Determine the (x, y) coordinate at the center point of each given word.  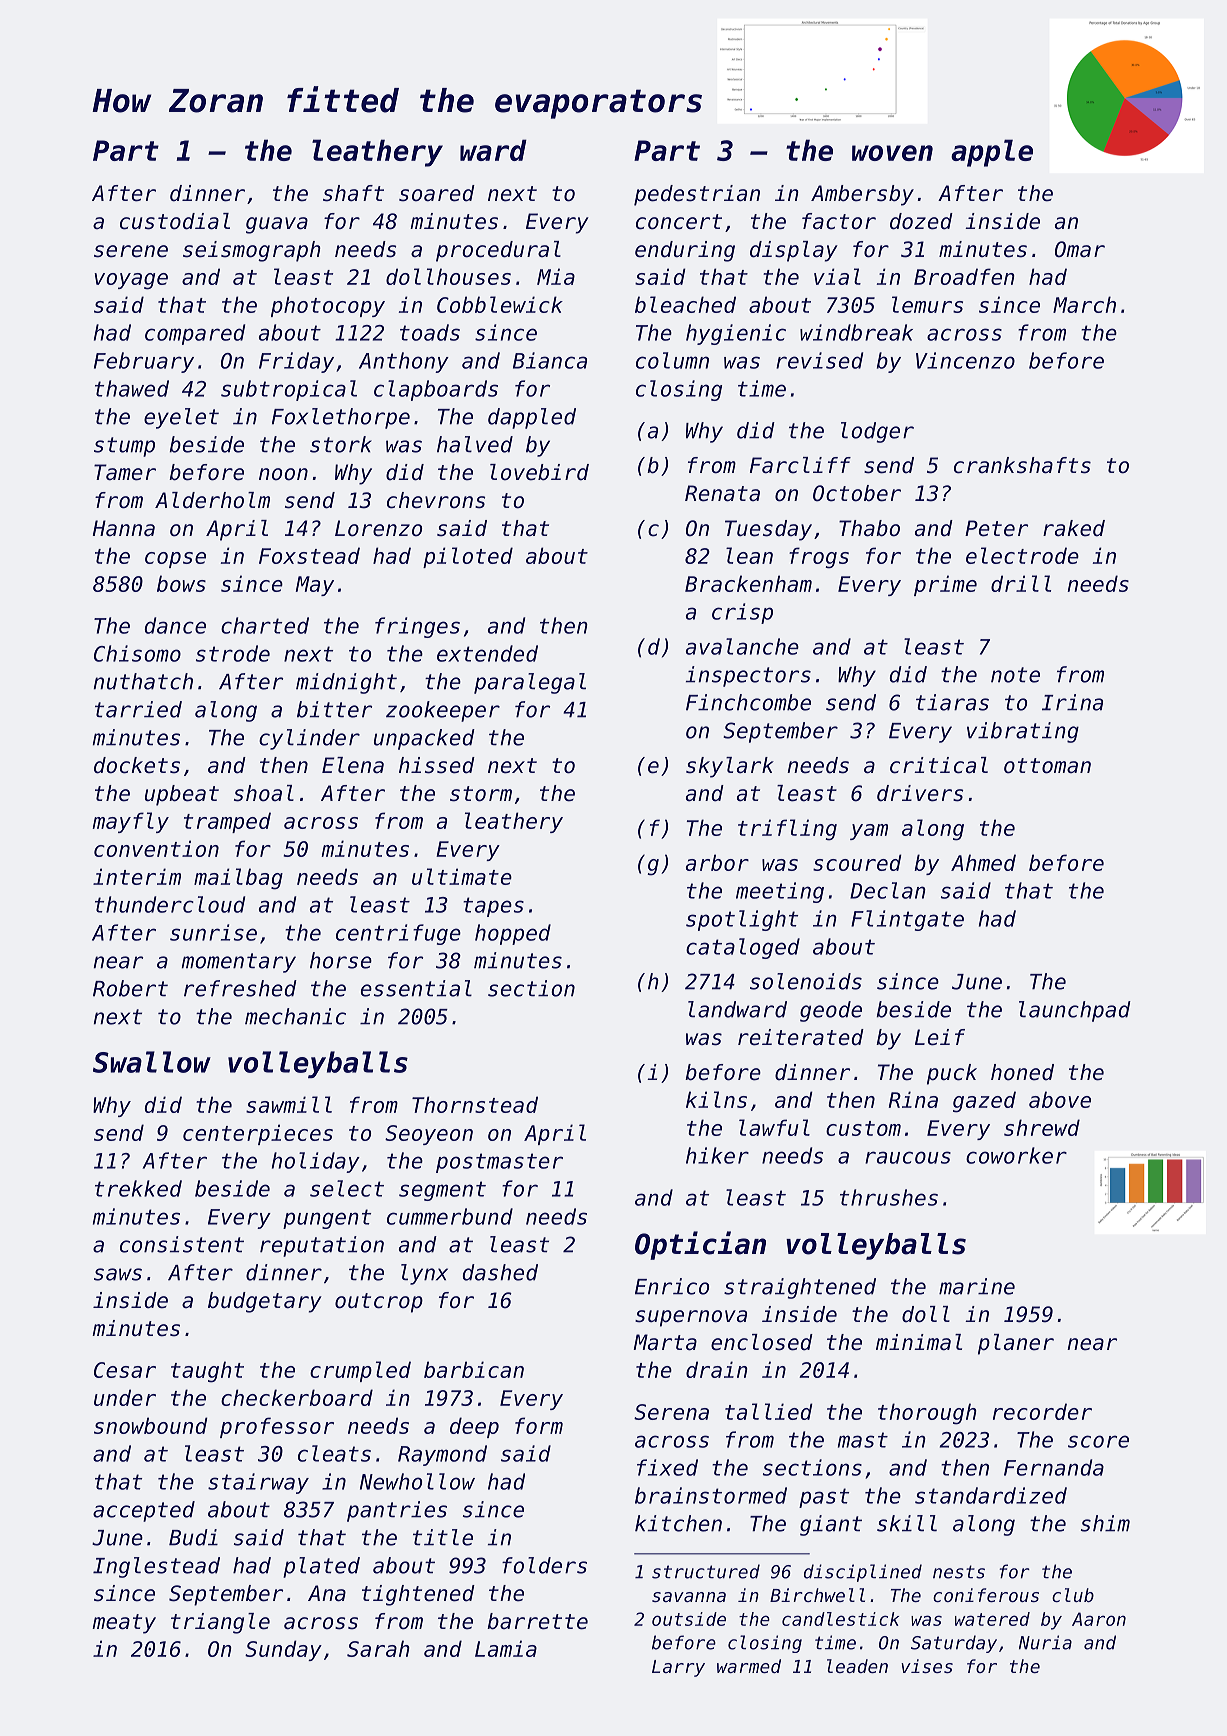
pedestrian (697, 195)
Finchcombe (748, 702)
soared (437, 193)
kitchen (678, 1523)
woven (892, 153)
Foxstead (309, 555)
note (1015, 675)
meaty (124, 1624)
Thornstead (475, 1104)
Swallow (152, 1062)
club (1073, 1595)
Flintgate (907, 920)
